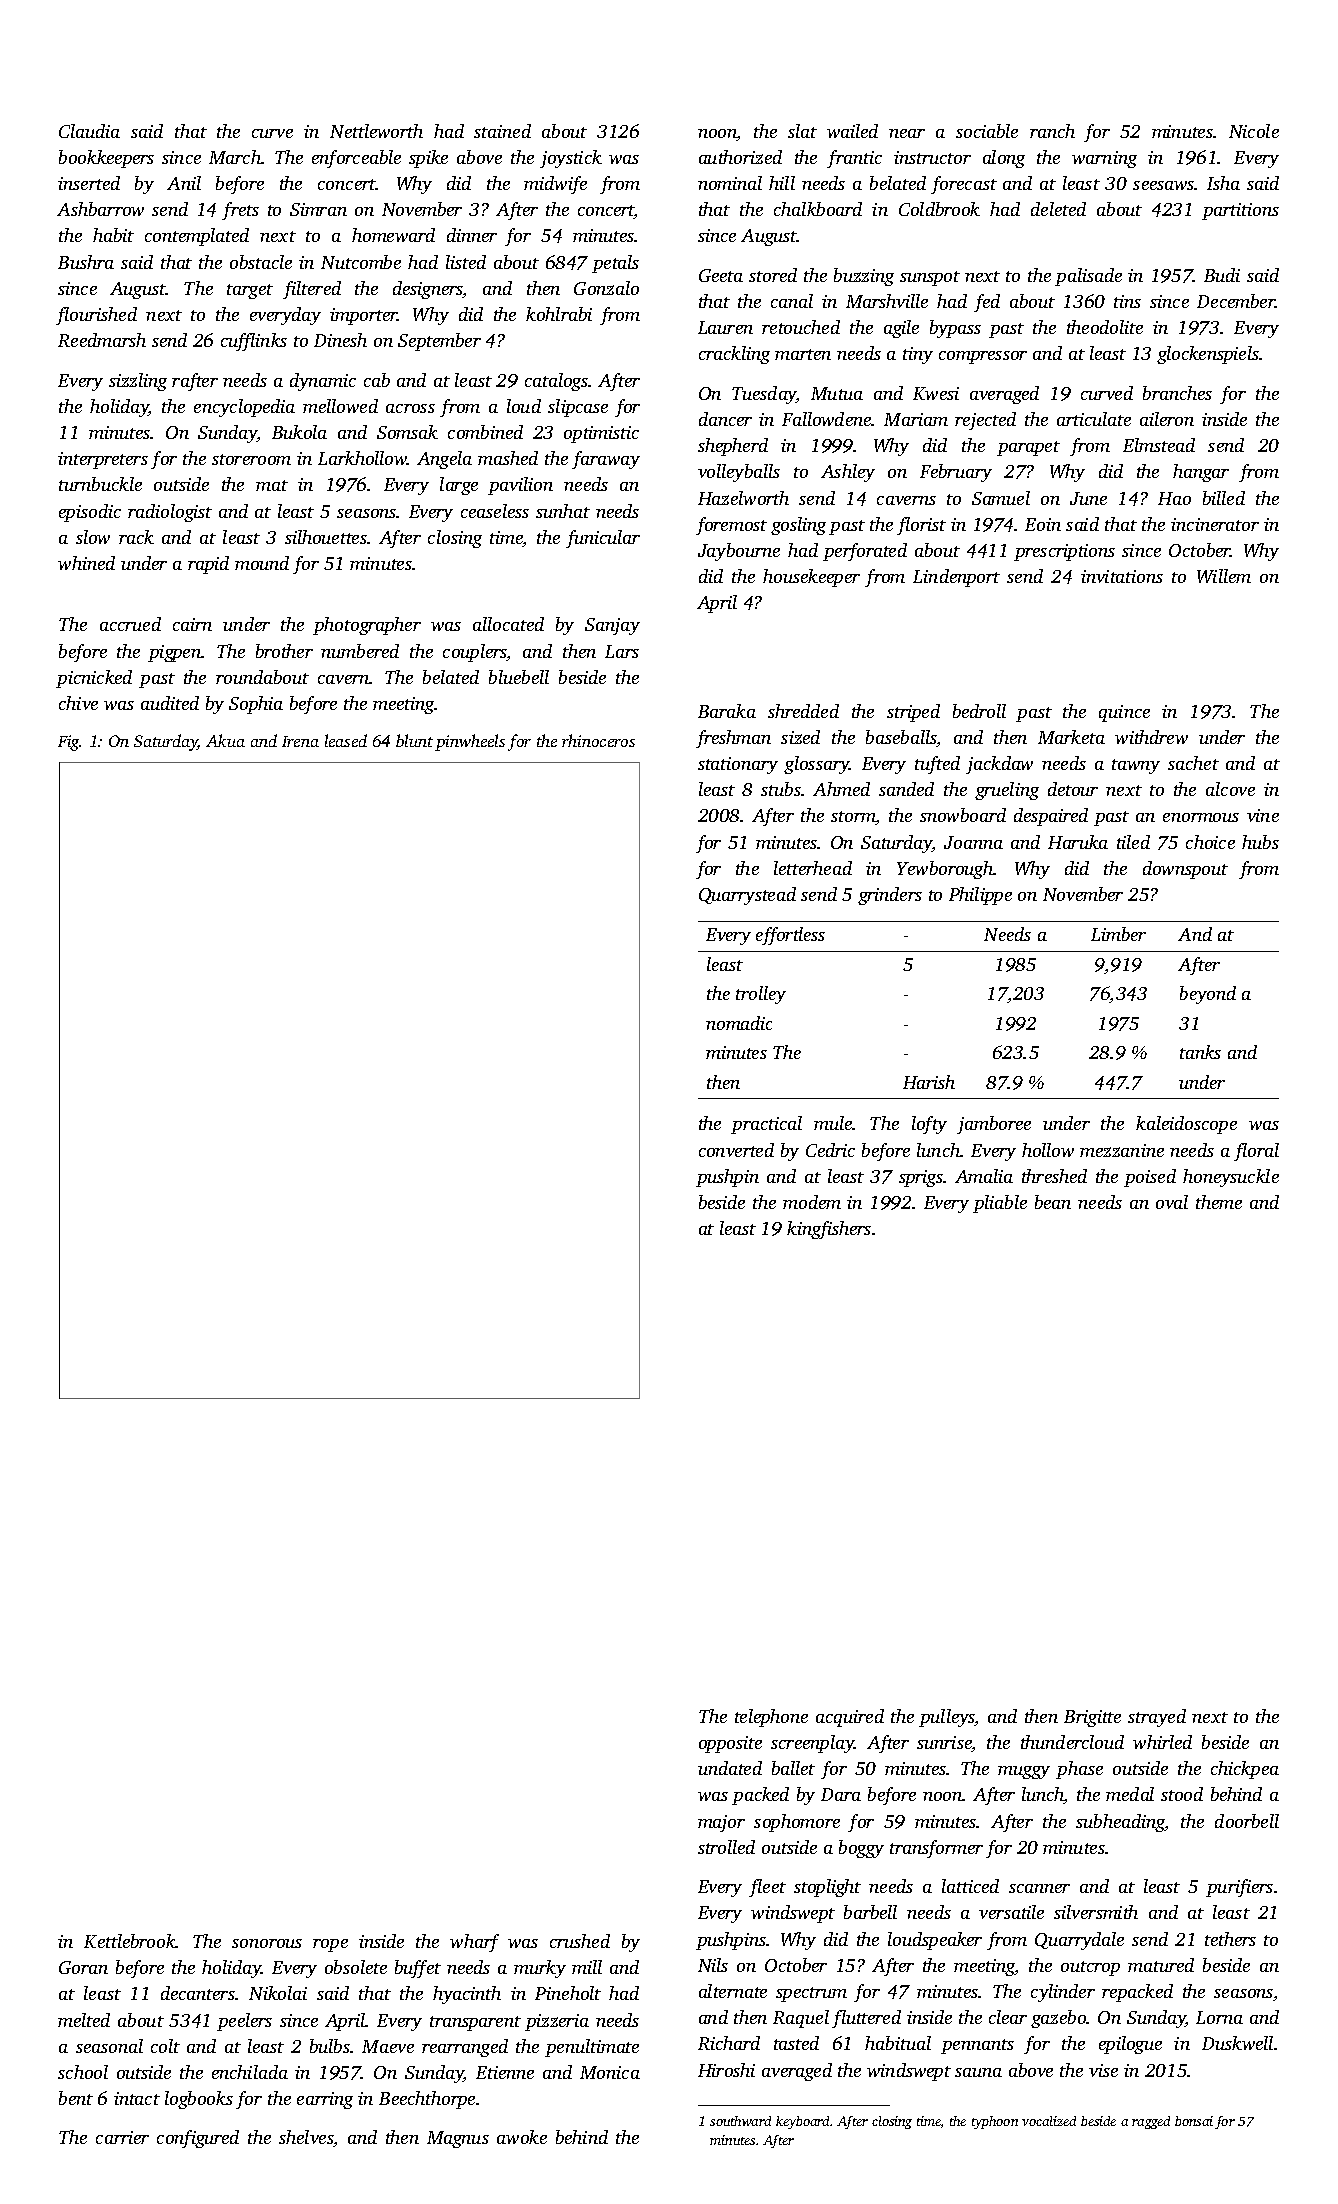 The height and width of the image is (2204, 1338). What do you see at coordinates (356, 1967) in the image?
I see `obsolete` at bounding box center [356, 1967].
